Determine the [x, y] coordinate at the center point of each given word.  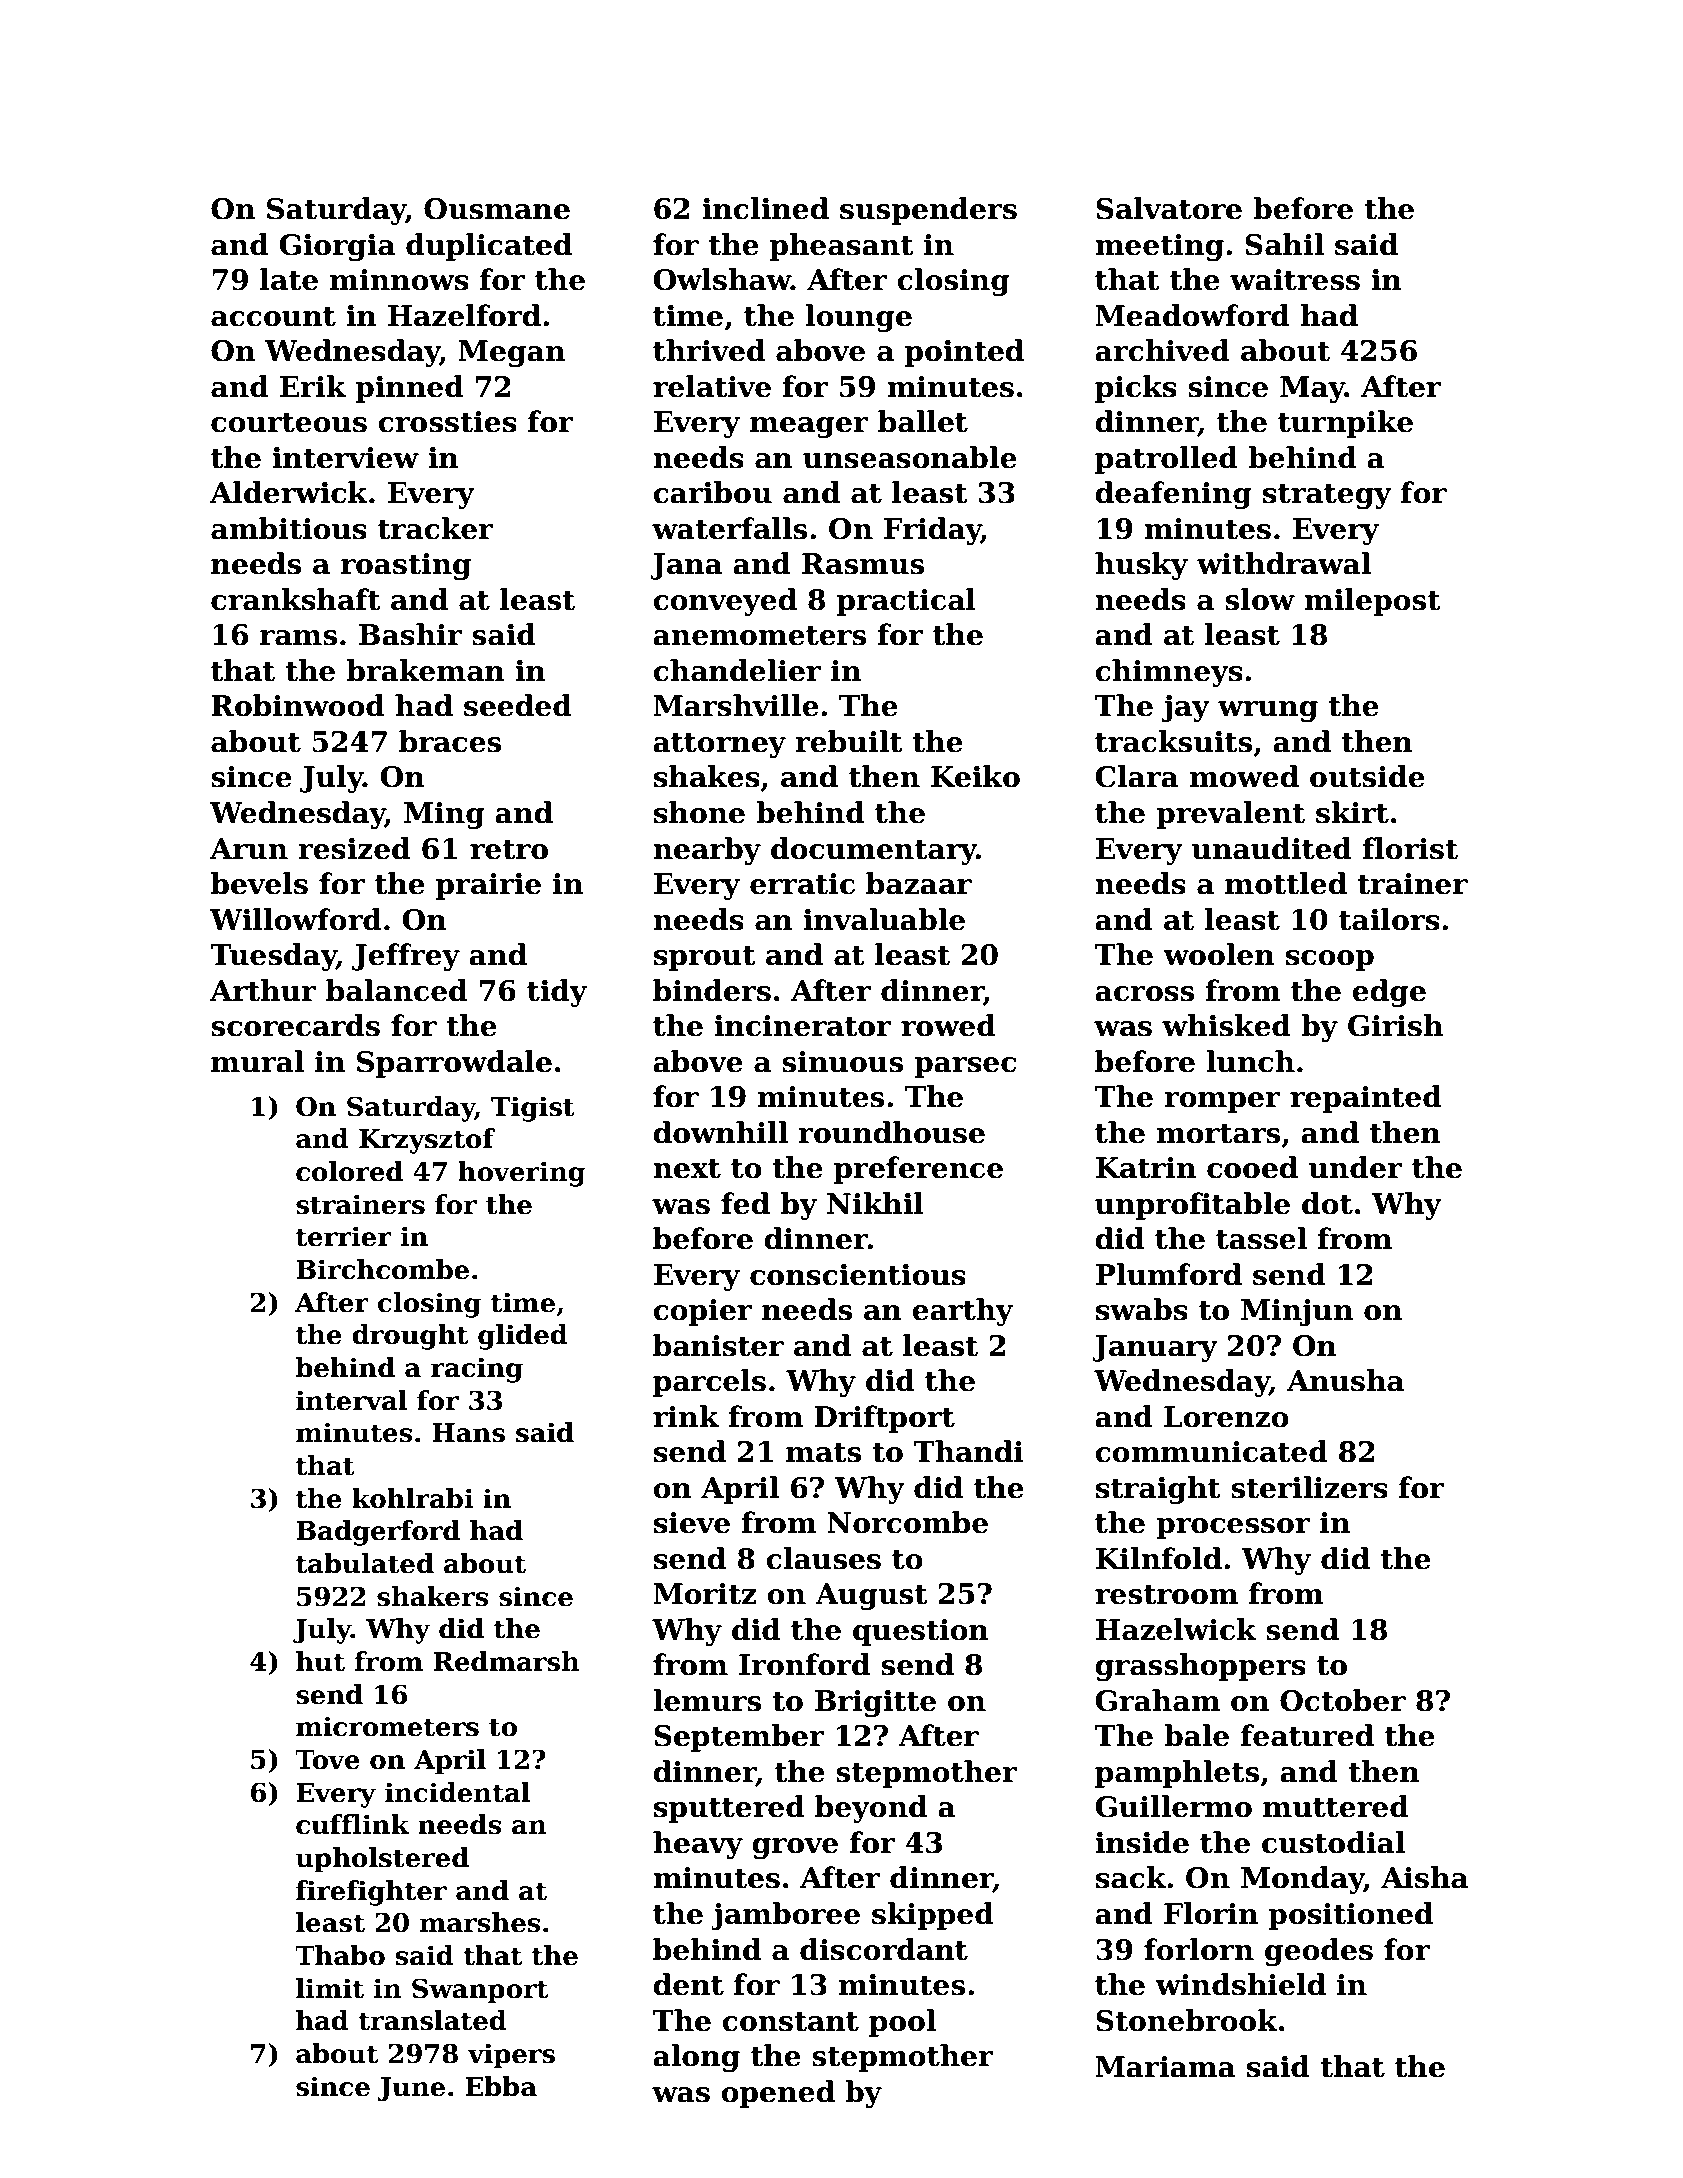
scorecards [295, 1025]
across [1144, 994]
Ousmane [497, 209]
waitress [1295, 280]
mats [823, 1453]
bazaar [919, 883]
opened [778, 2094]
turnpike [1345, 424]
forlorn [1199, 1949]
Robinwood [298, 705]
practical [906, 602]
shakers [433, 1596]
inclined [765, 208]
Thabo [340, 1955]
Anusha [1345, 1380]
